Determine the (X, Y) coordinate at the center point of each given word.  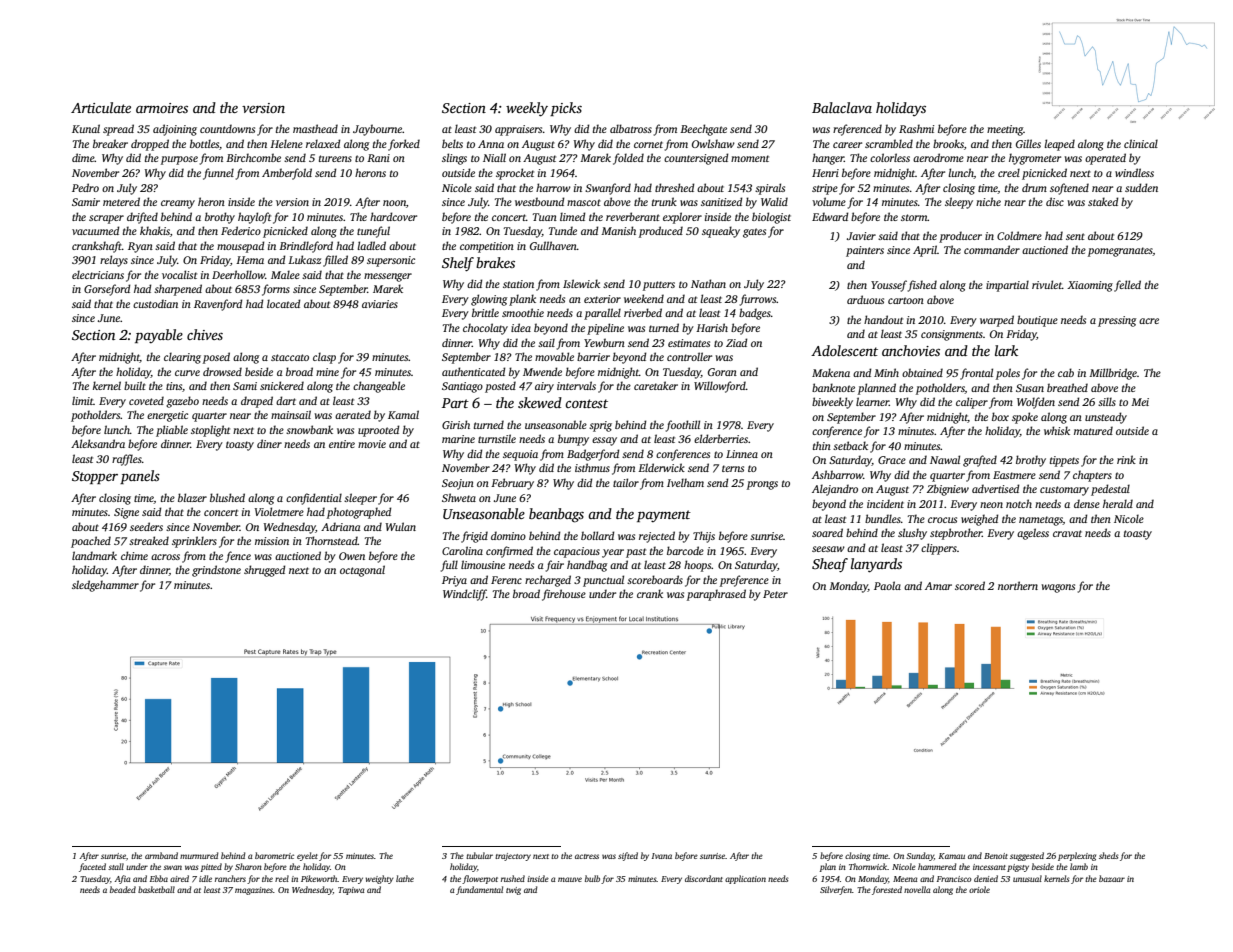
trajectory (513, 857)
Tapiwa (351, 891)
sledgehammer (105, 586)
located (284, 303)
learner (872, 401)
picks (566, 109)
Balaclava (842, 107)
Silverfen (836, 890)
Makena (831, 372)
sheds (1108, 855)
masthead (315, 128)
